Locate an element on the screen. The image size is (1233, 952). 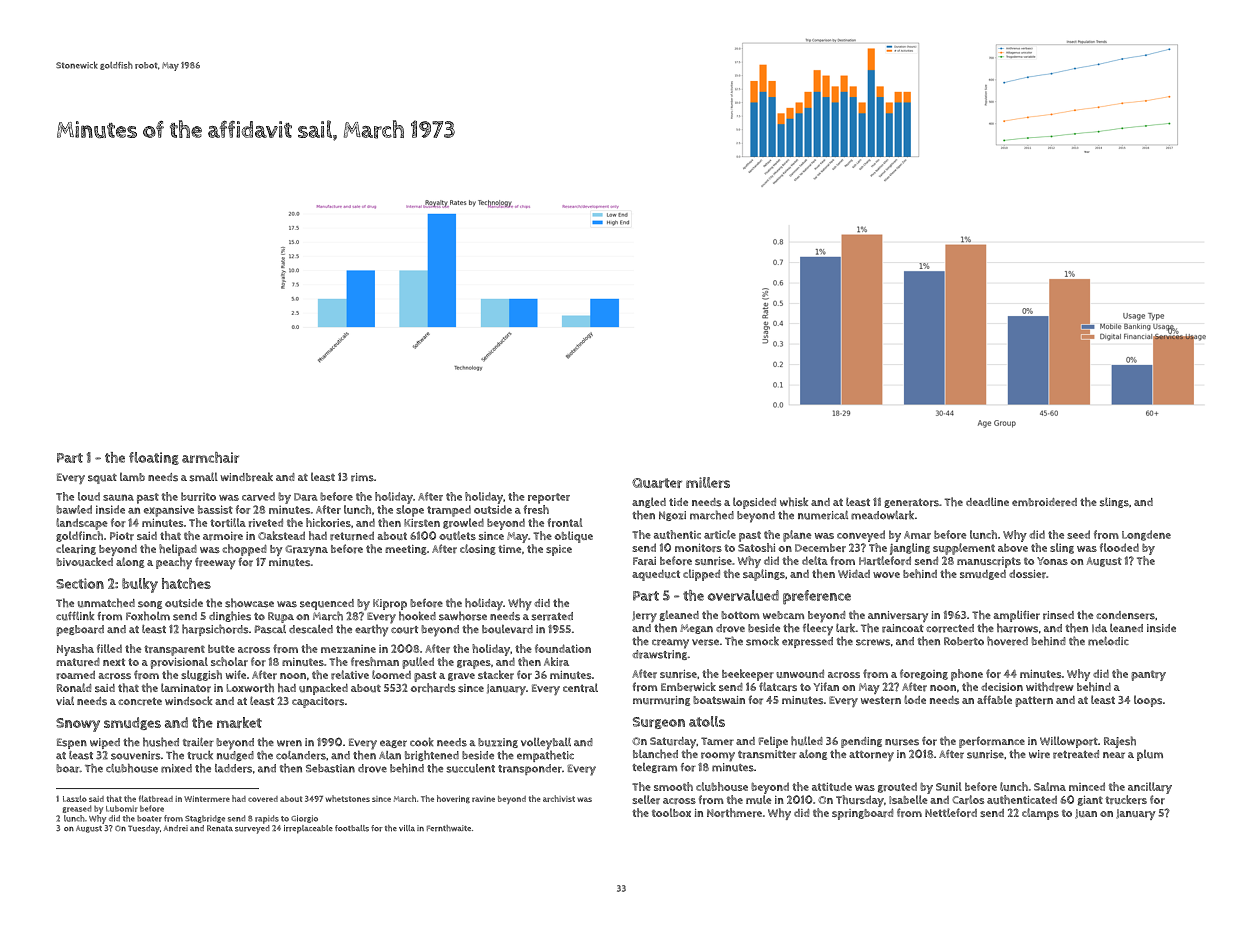
embroidered is located at coordinates (1044, 502).
